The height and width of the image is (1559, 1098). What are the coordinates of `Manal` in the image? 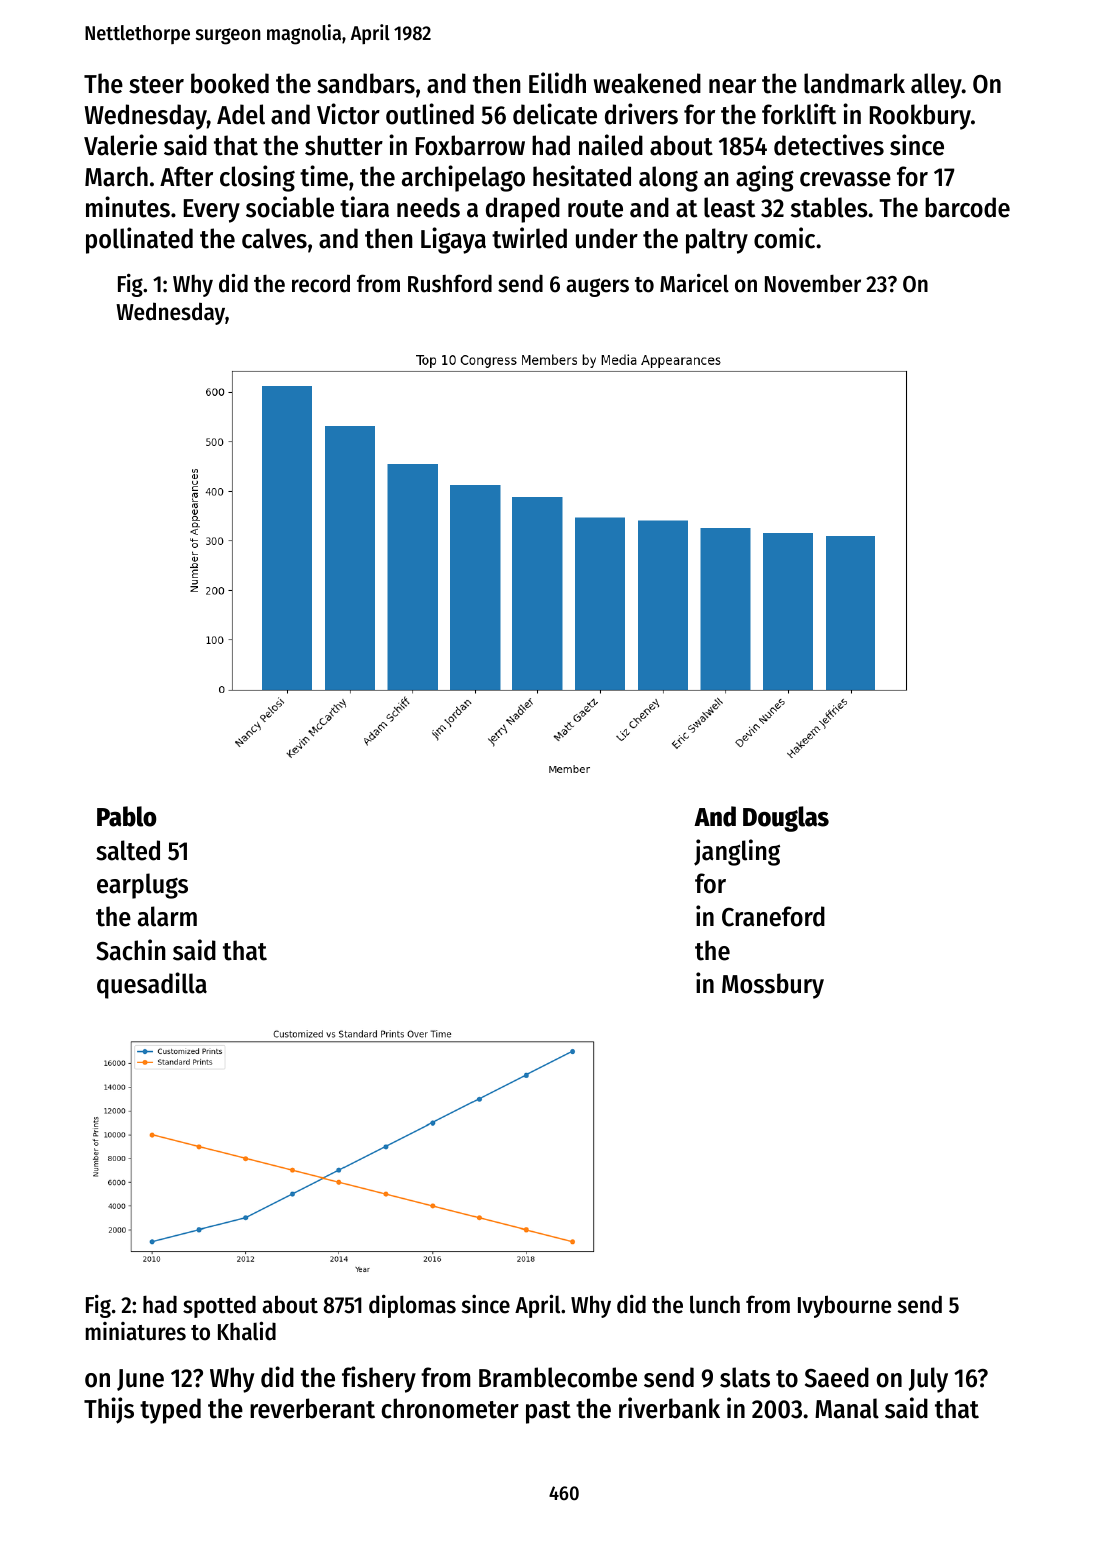 It's located at (847, 1408).
